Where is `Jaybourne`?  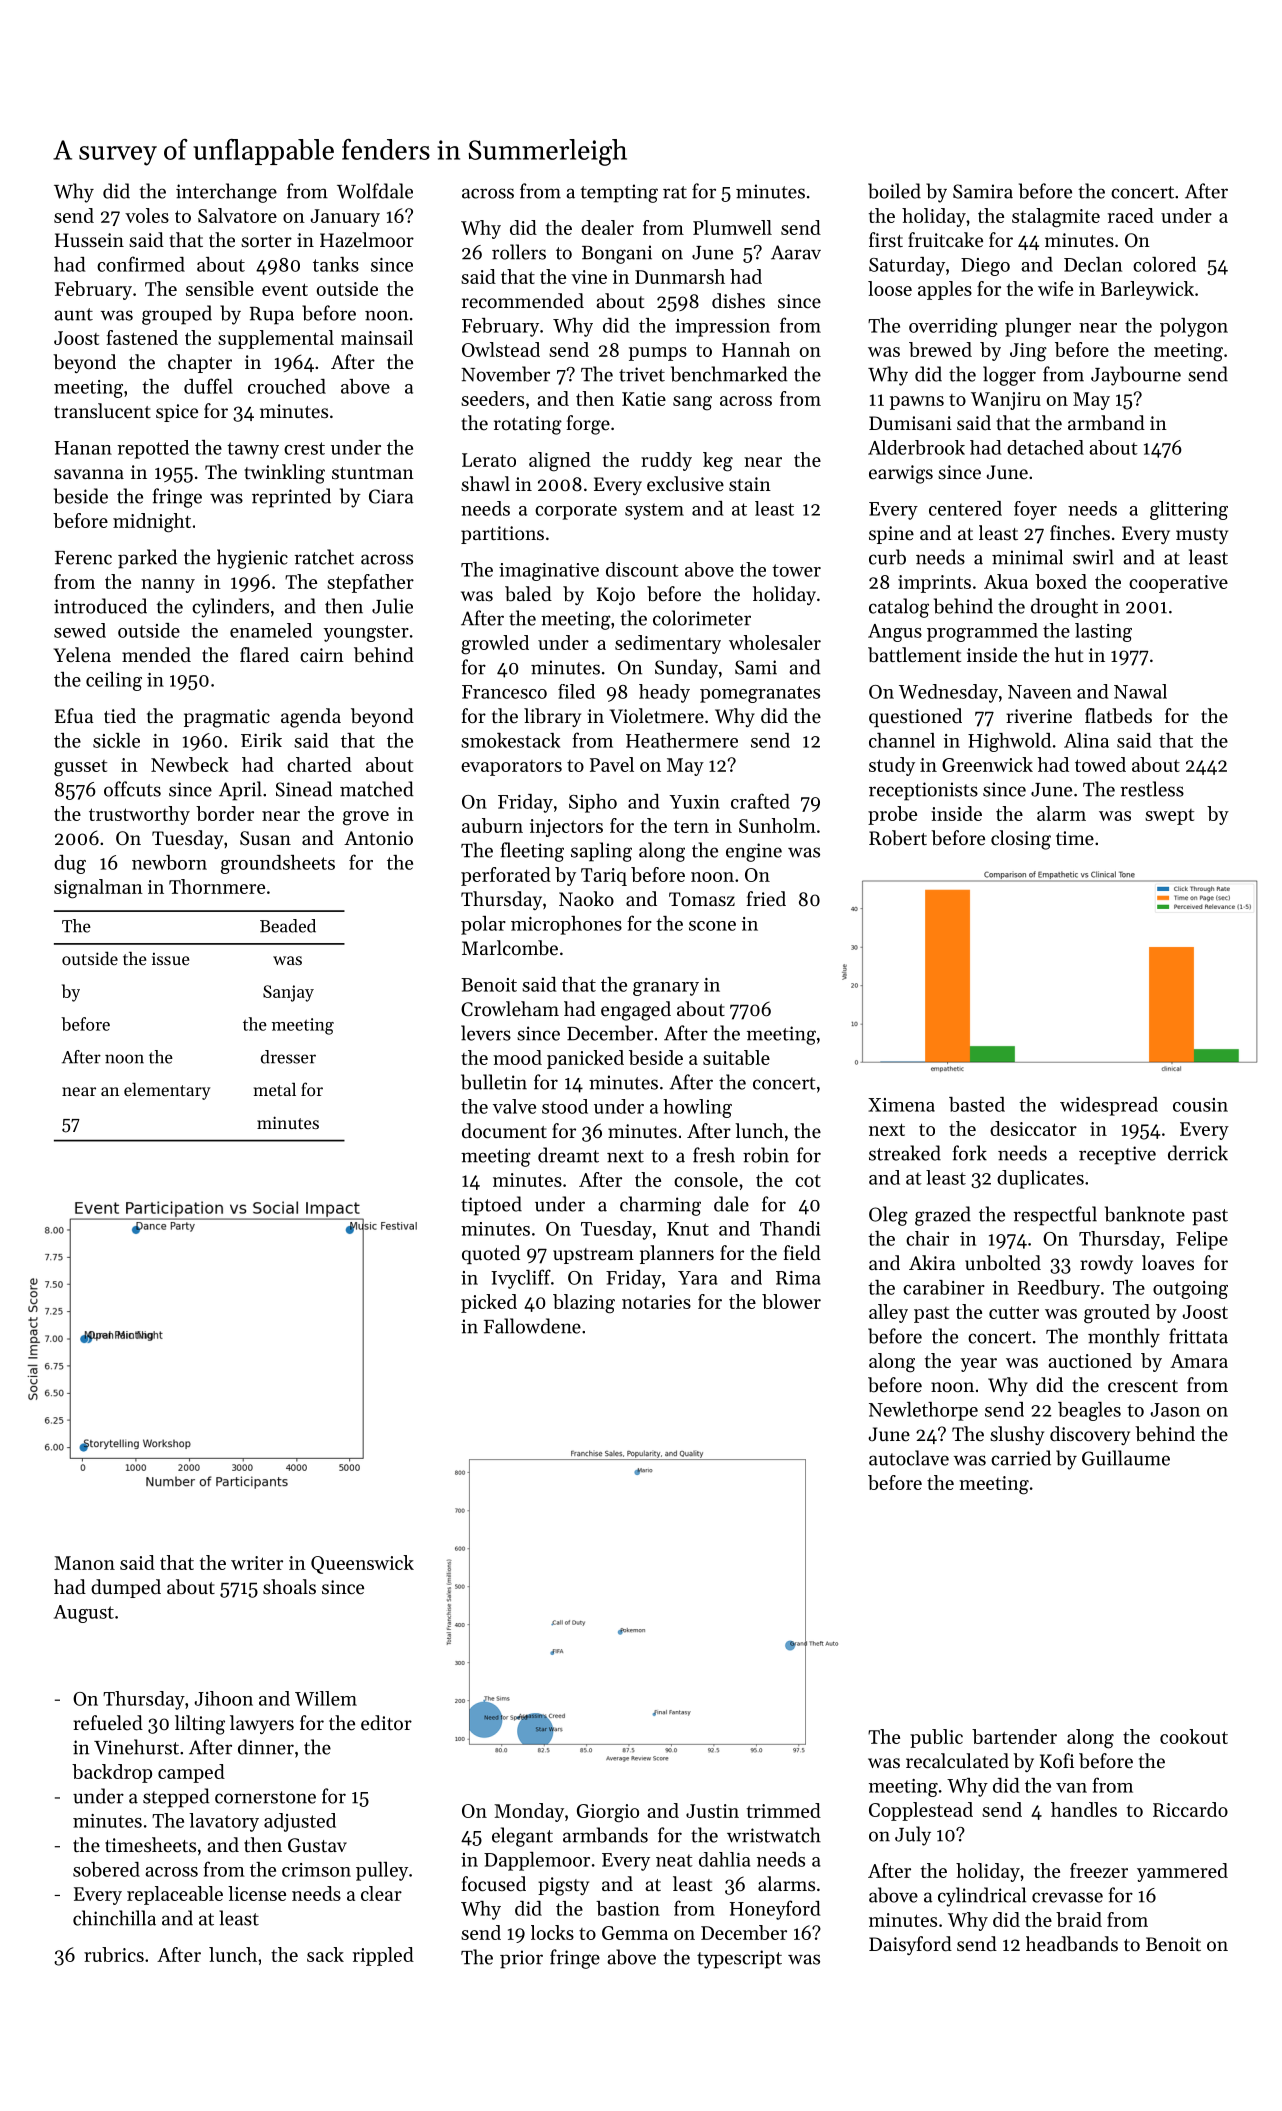 Jaybourne is located at coordinates (1136, 376).
